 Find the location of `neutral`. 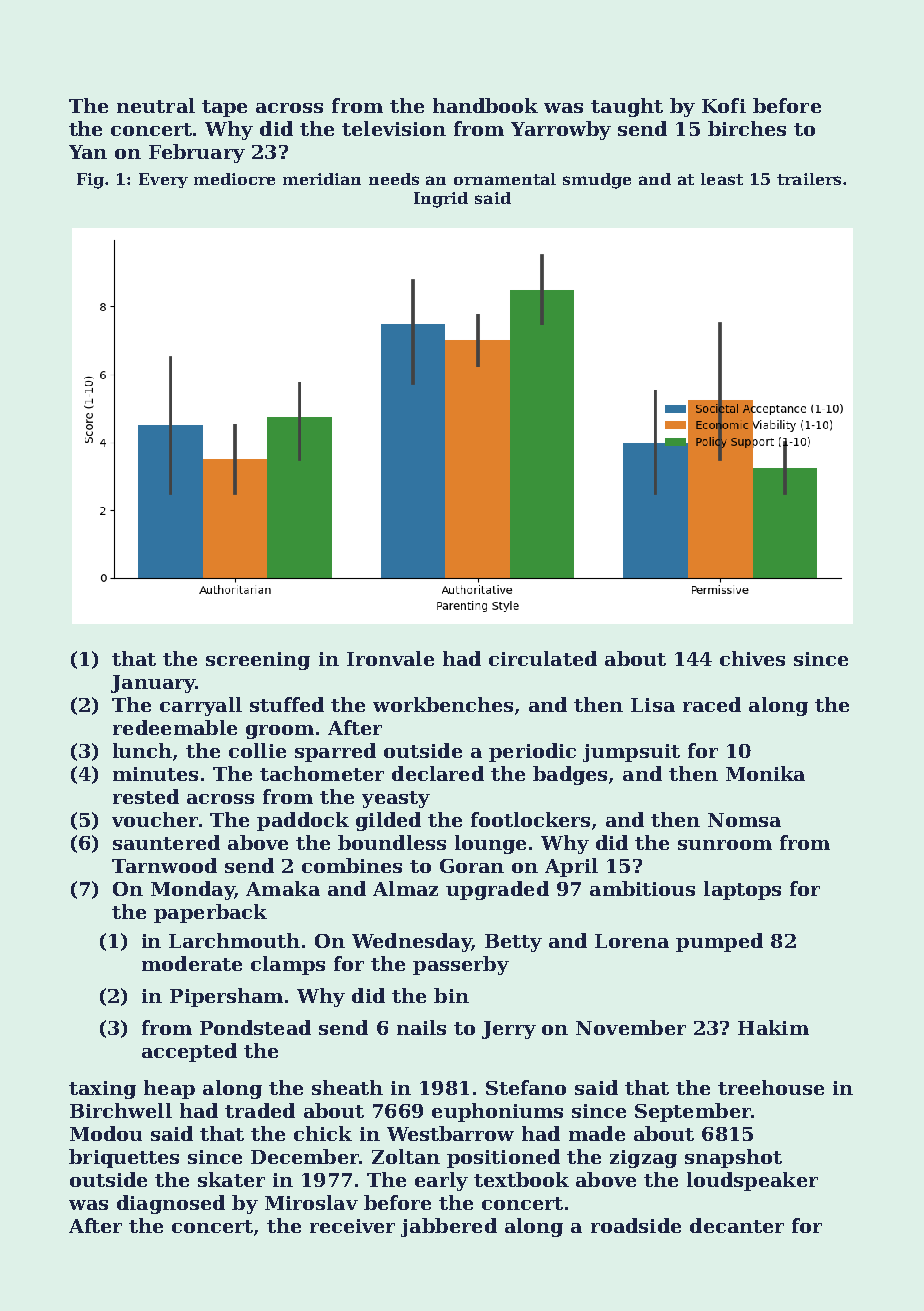

neutral is located at coordinates (156, 105).
